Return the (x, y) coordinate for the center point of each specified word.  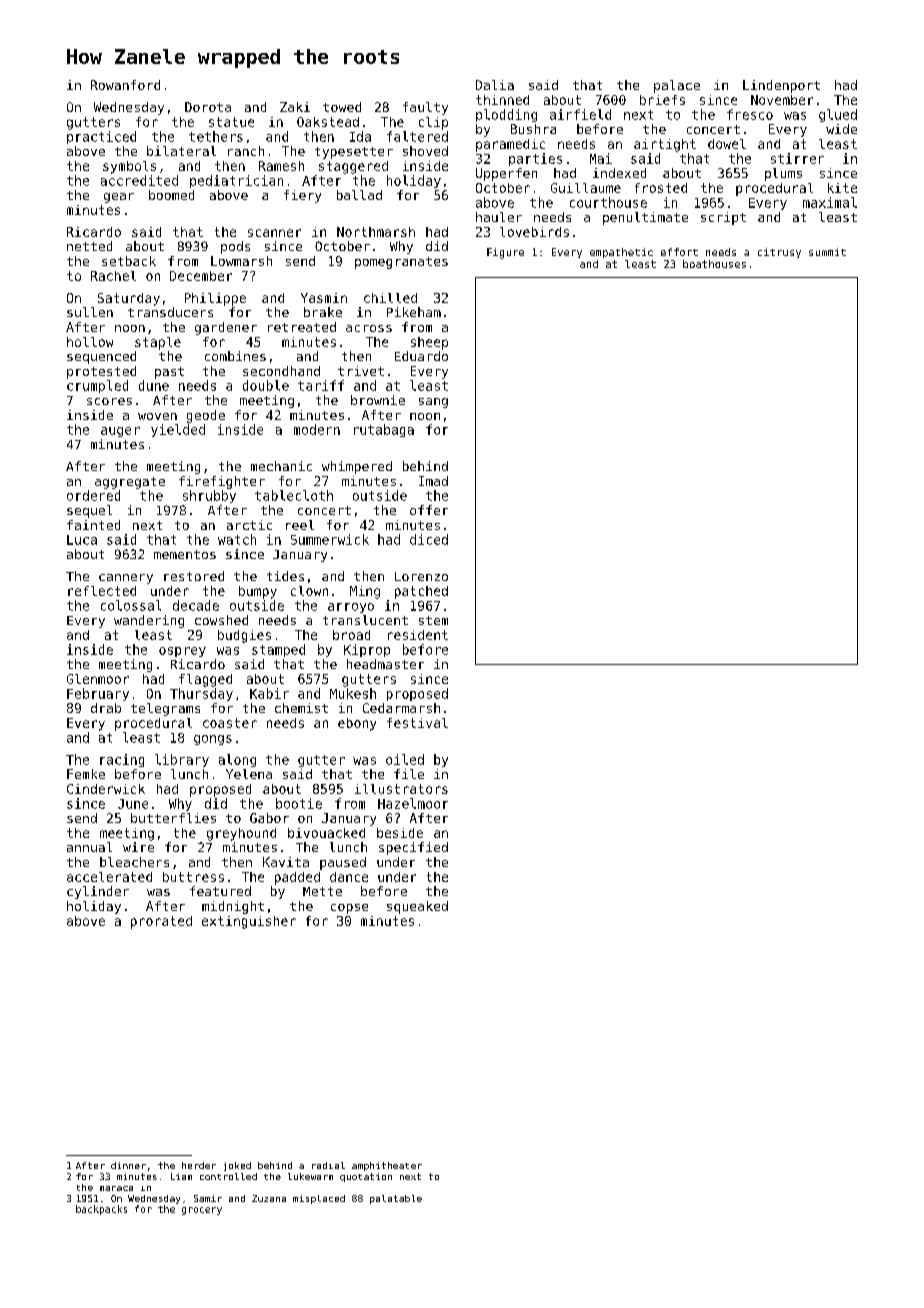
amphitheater (387, 1166)
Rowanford (125, 85)
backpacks (101, 1210)
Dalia (495, 85)
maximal (830, 202)
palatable (396, 1199)
